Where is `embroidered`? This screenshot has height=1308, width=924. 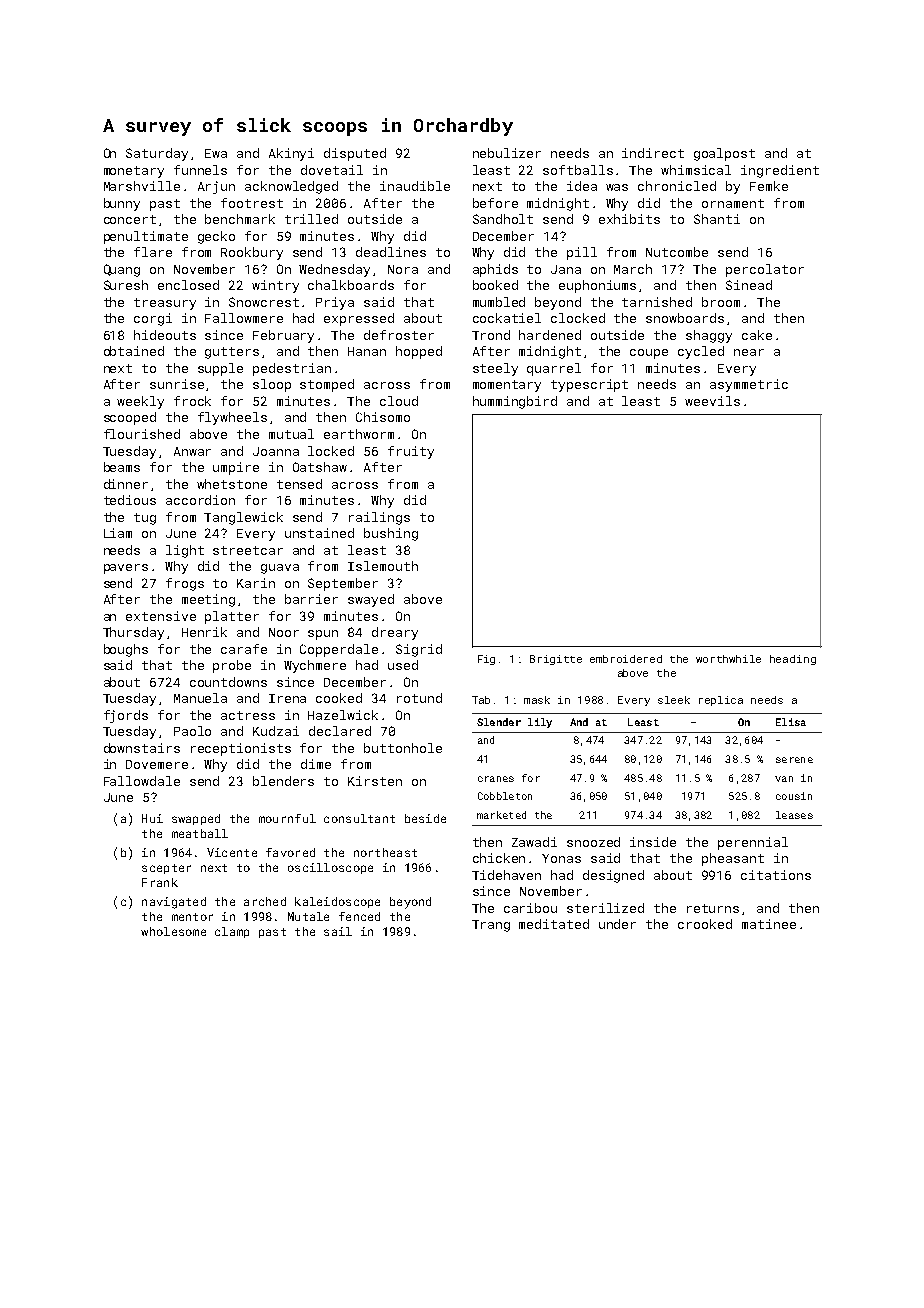
embroidered is located at coordinates (626, 659).
